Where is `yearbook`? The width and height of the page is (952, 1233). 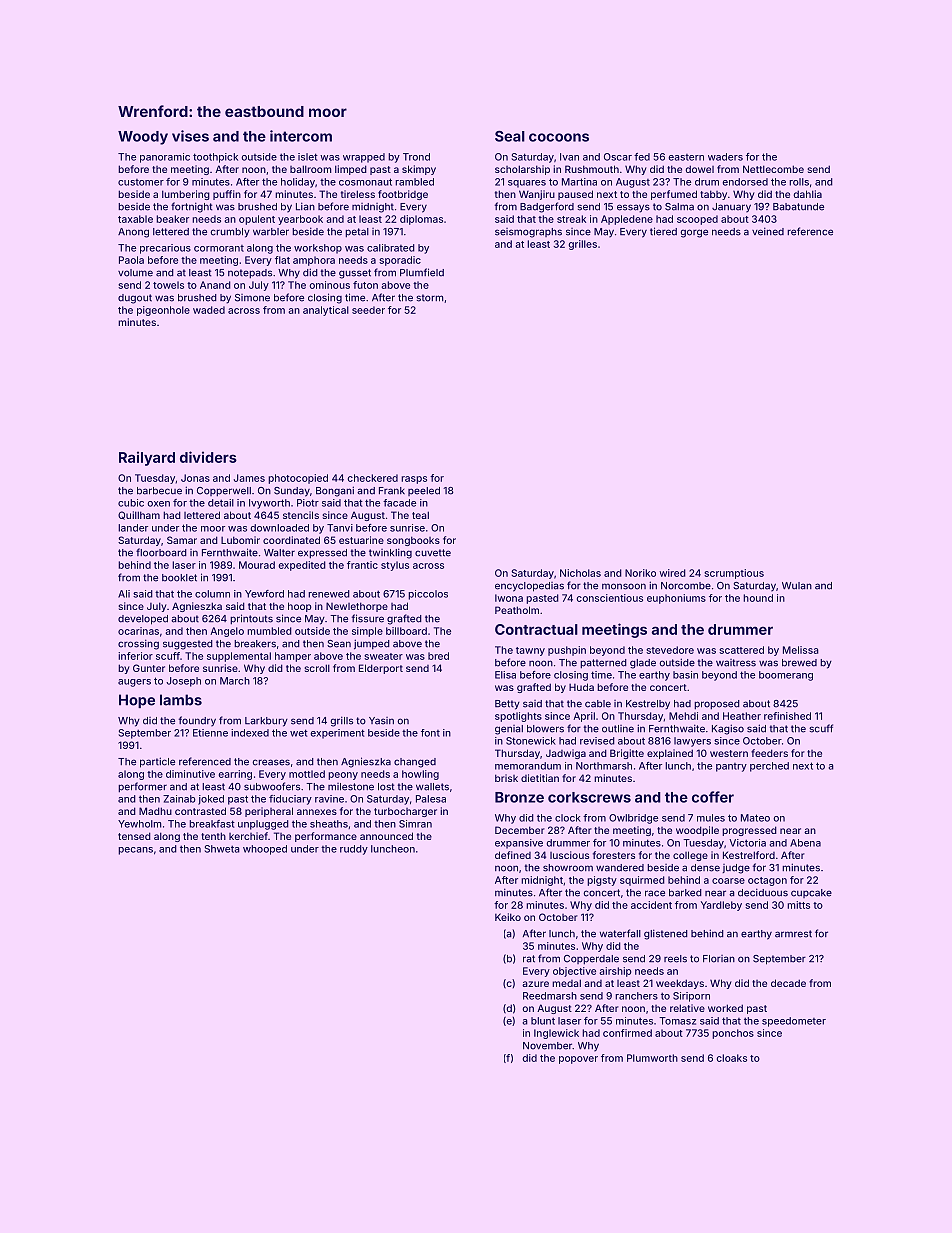
yearbook is located at coordinates (300, 220).
